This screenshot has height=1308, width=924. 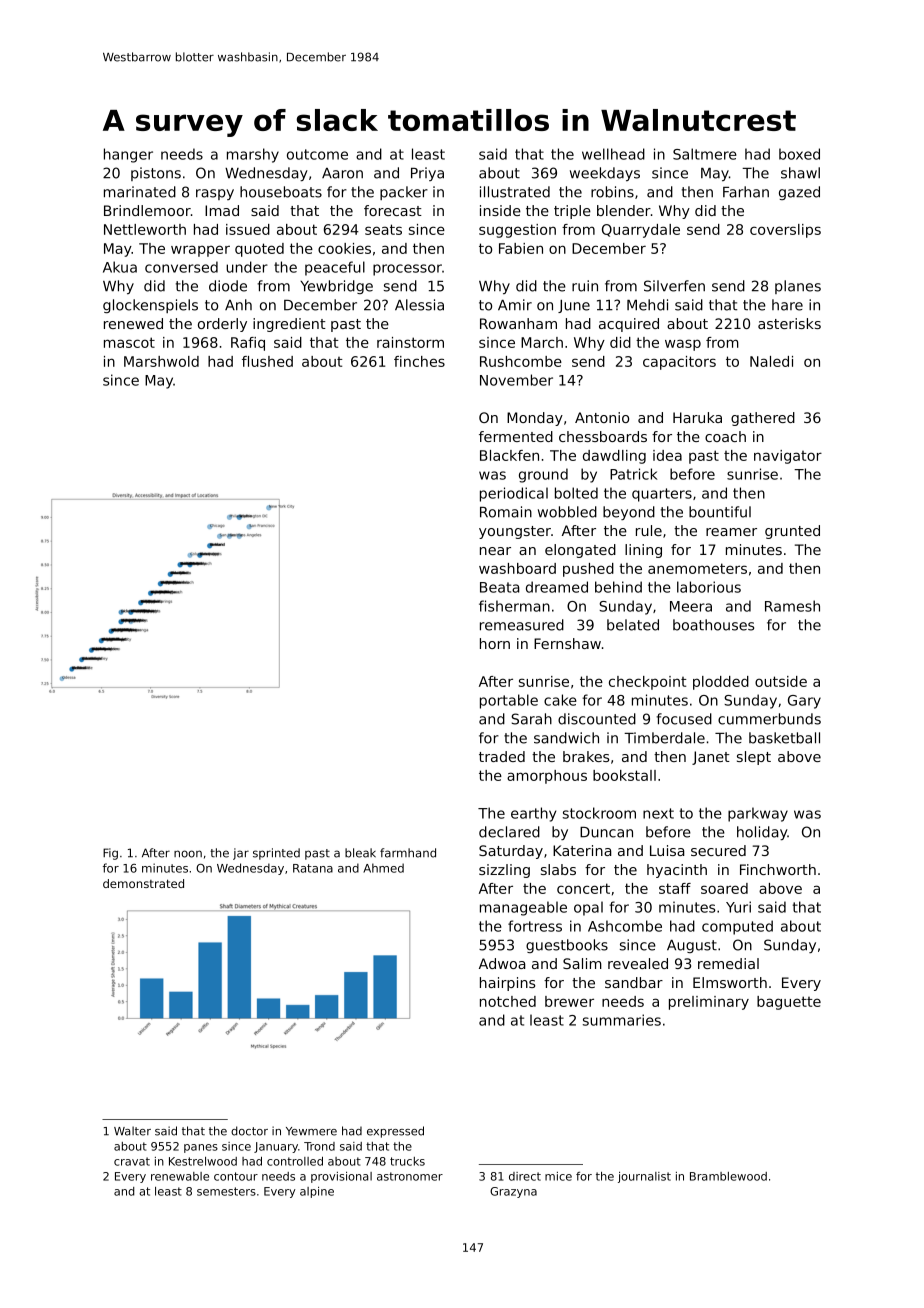 What do you see at coordinates (495, 551) in the screenshot?
I see `near` at bounding box center [495, 551].
